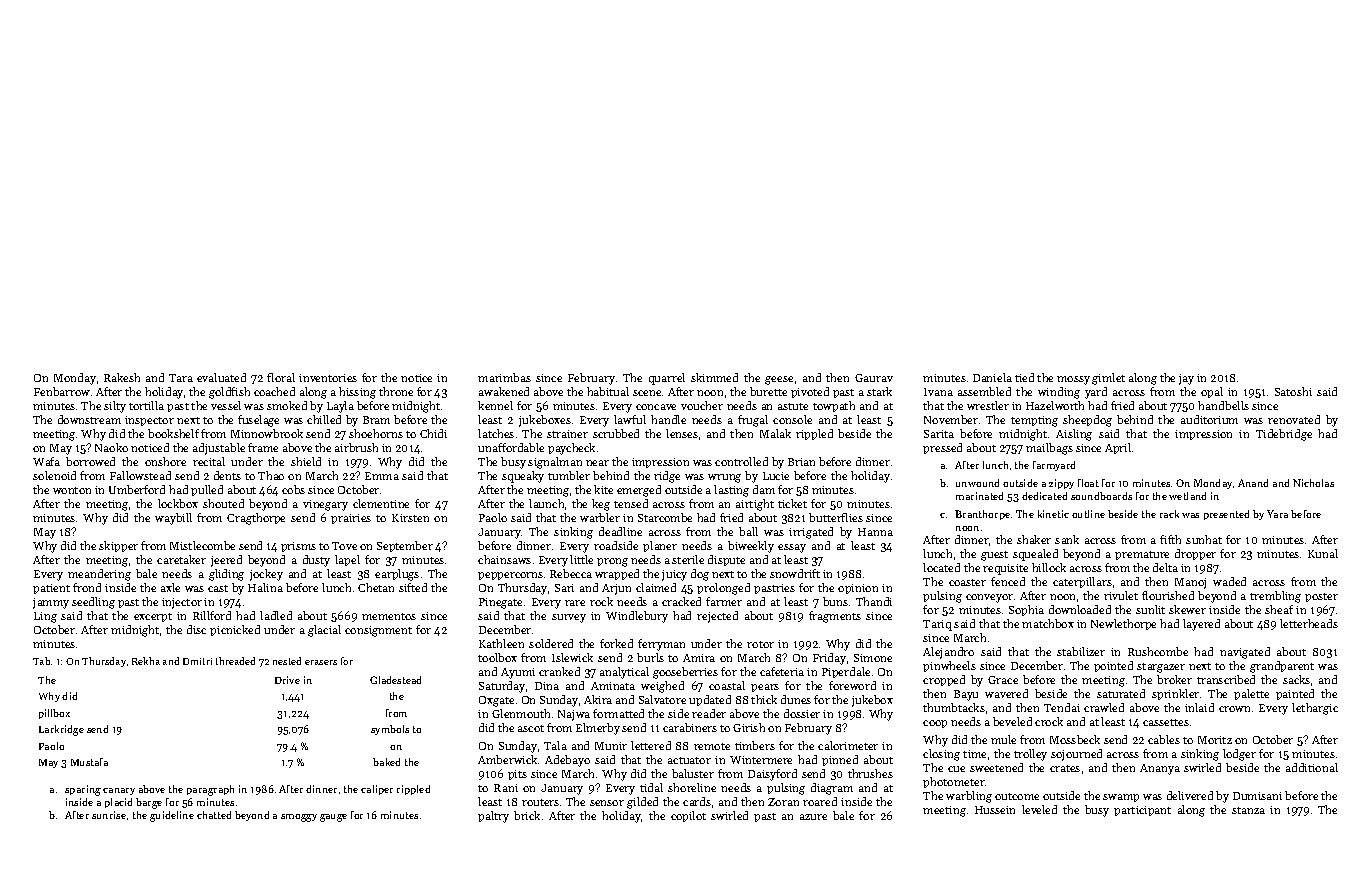 This screenshot has width=1372, height=887. Describe the element at coordinates (1294, 419) in the screenshot. I see `renovated` at that location.
